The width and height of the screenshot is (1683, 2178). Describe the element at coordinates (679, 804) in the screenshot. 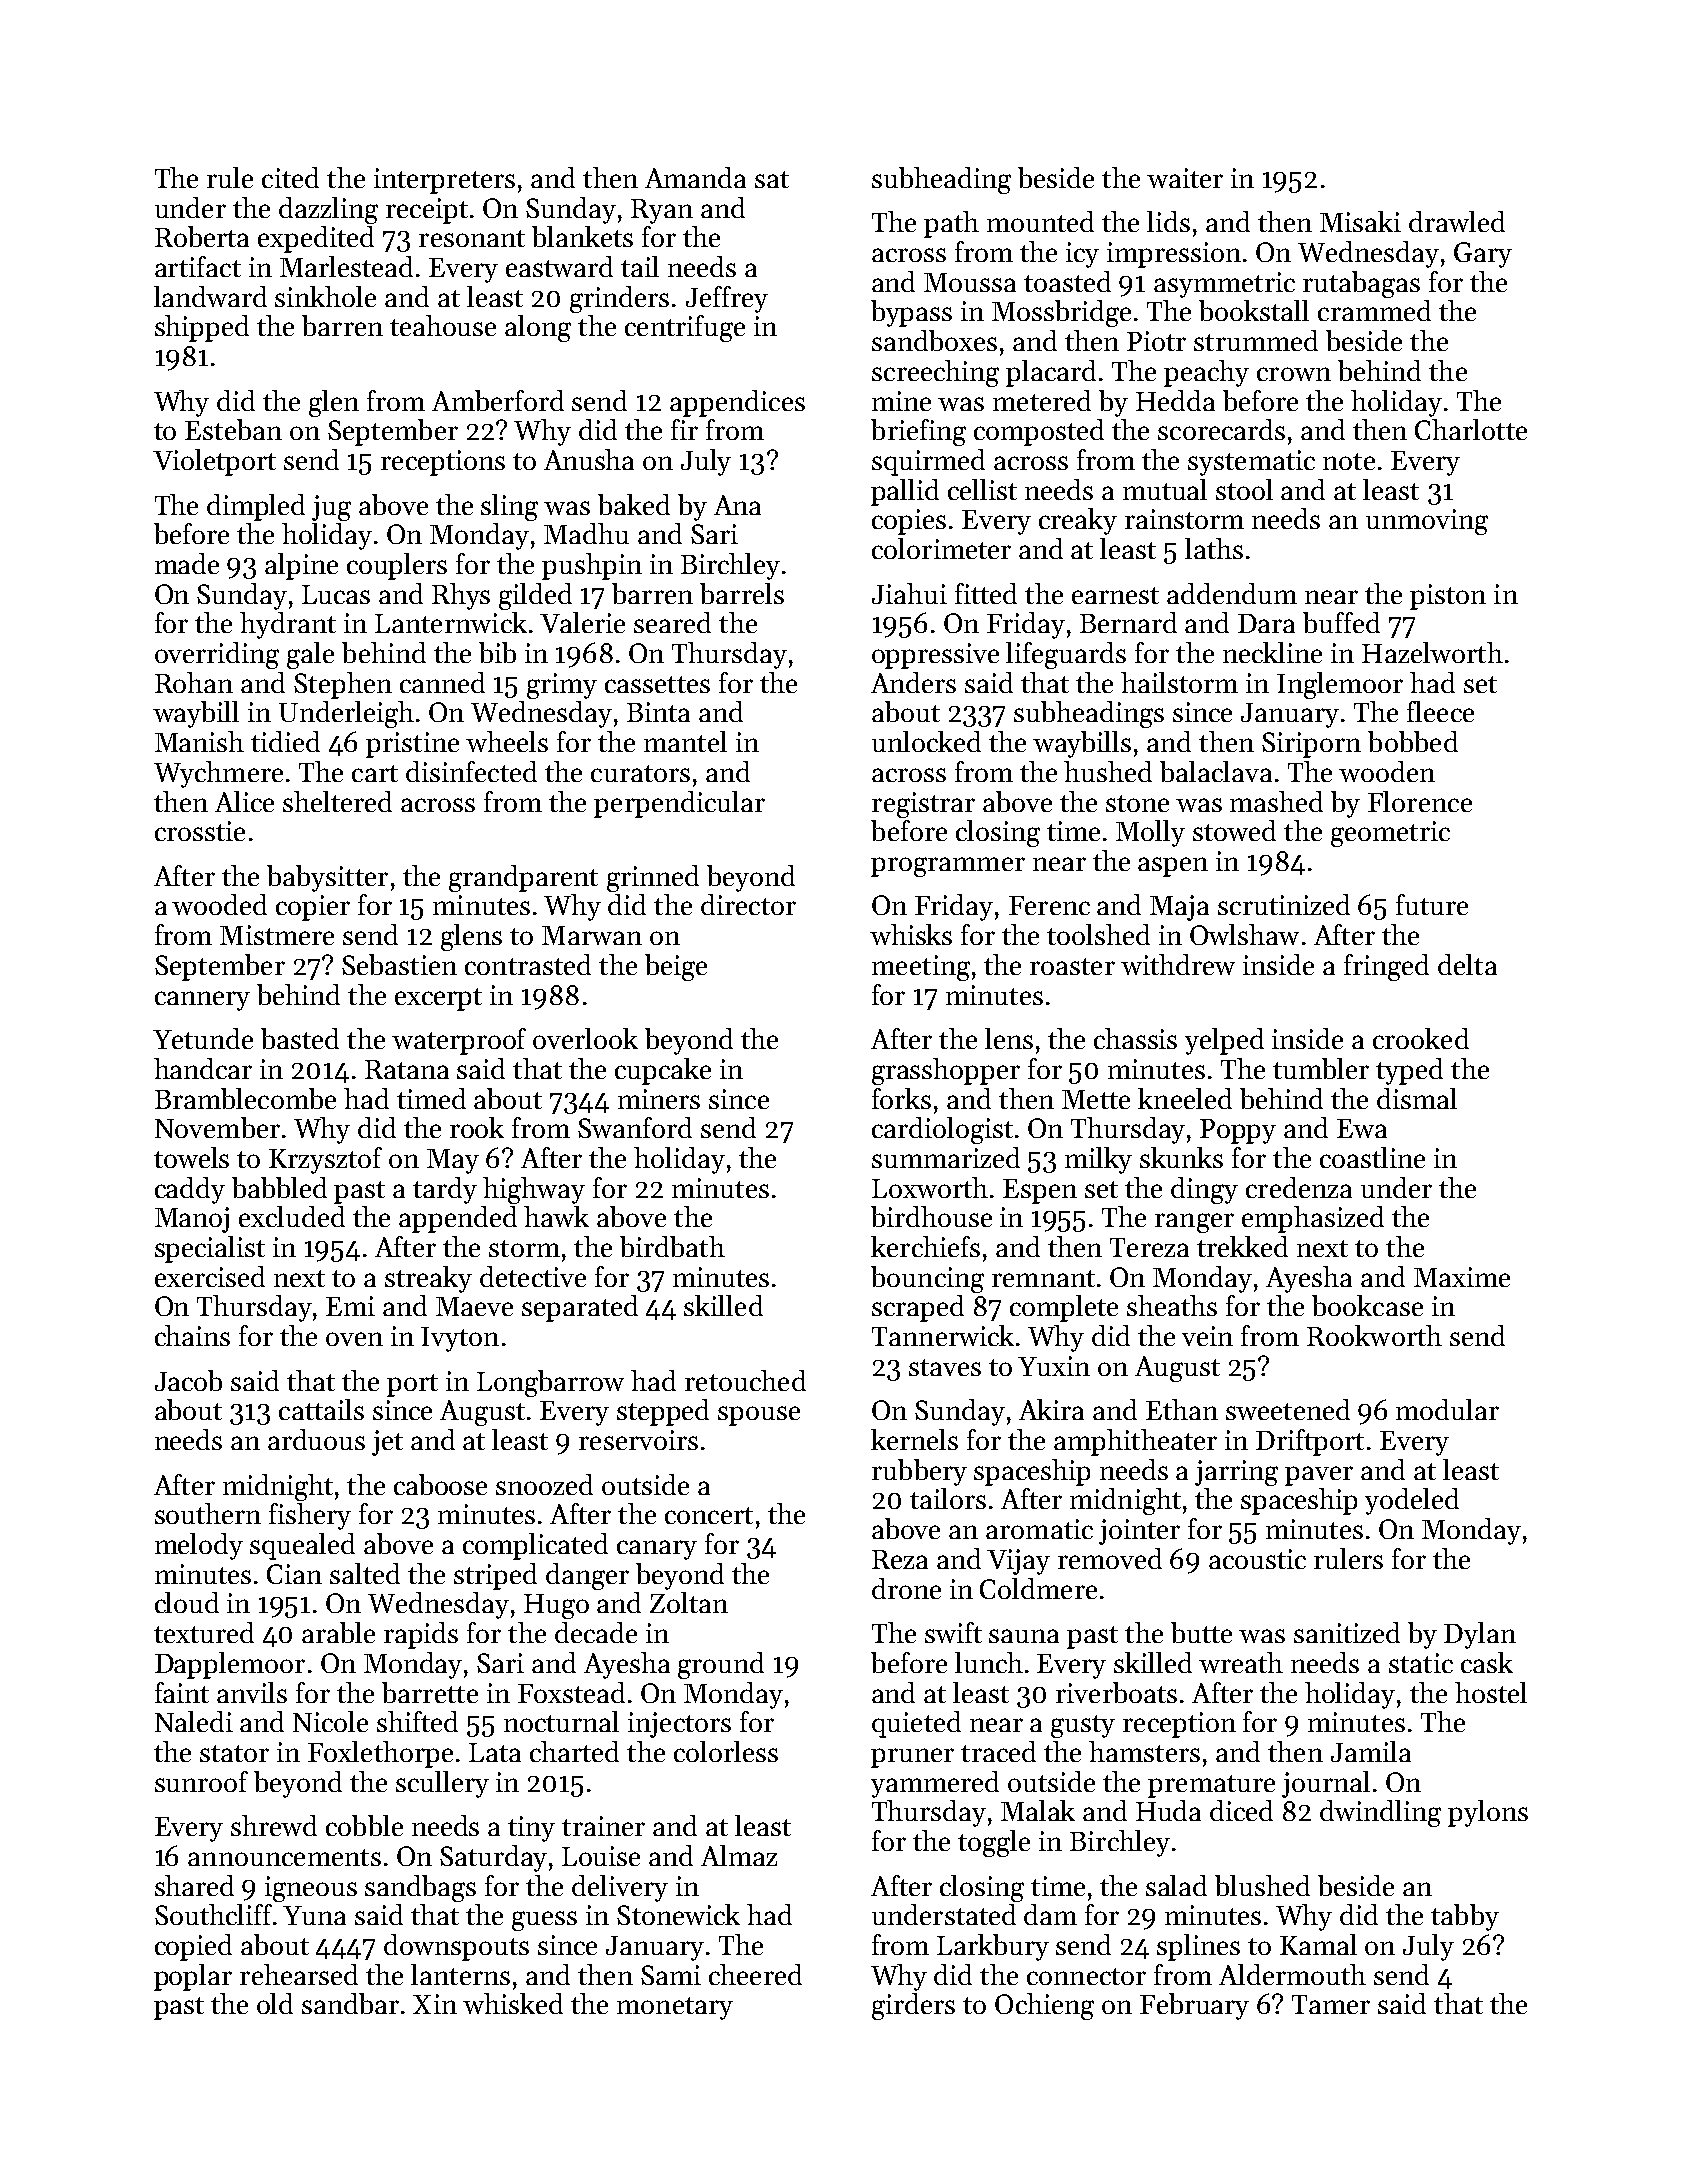

I see `perpendicular` at that location.
